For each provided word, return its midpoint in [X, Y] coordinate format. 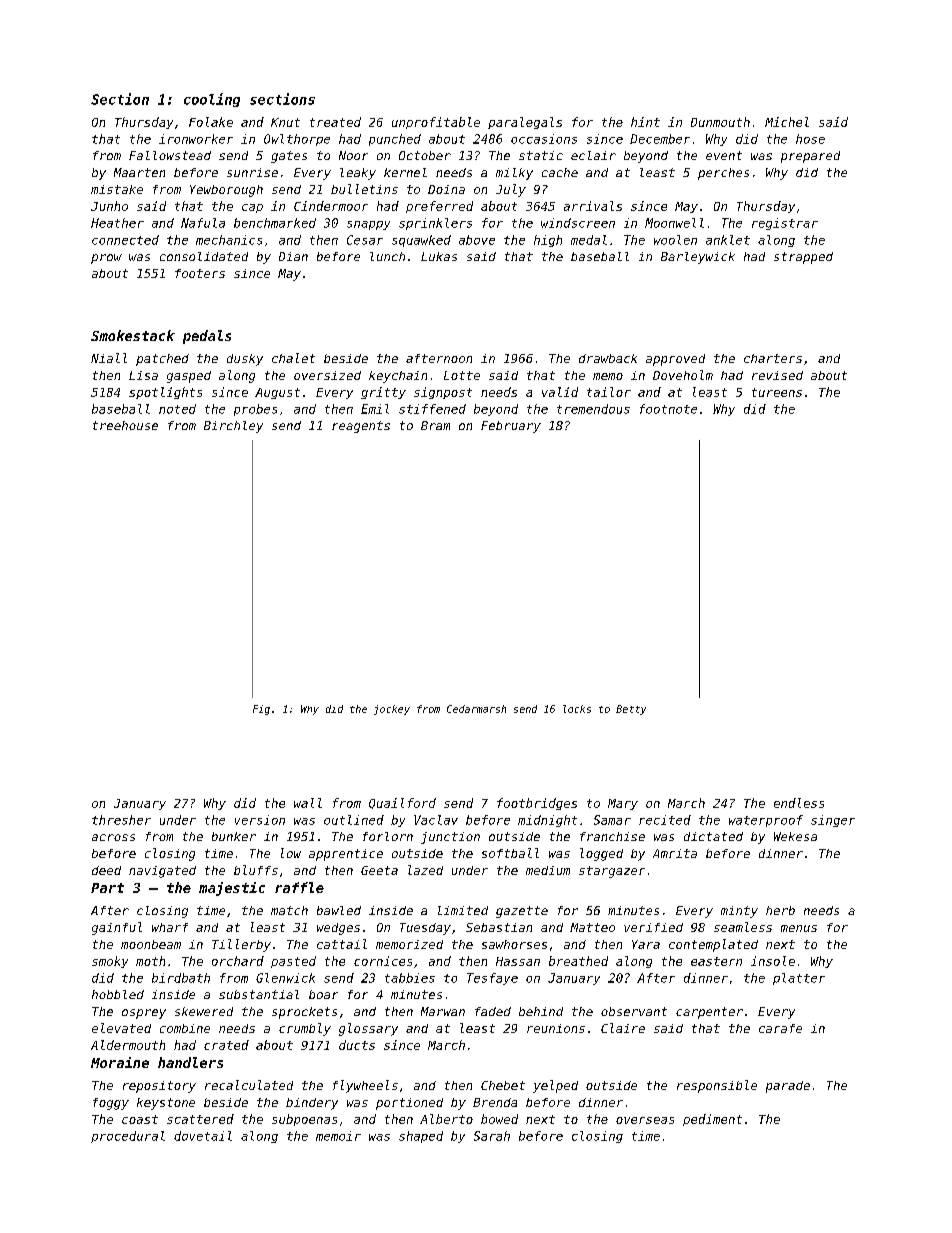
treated [335, 122]
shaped [421, 1137]
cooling [212, 100]
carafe [780, 1028]
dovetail [203, 1136]
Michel [787, 122]
